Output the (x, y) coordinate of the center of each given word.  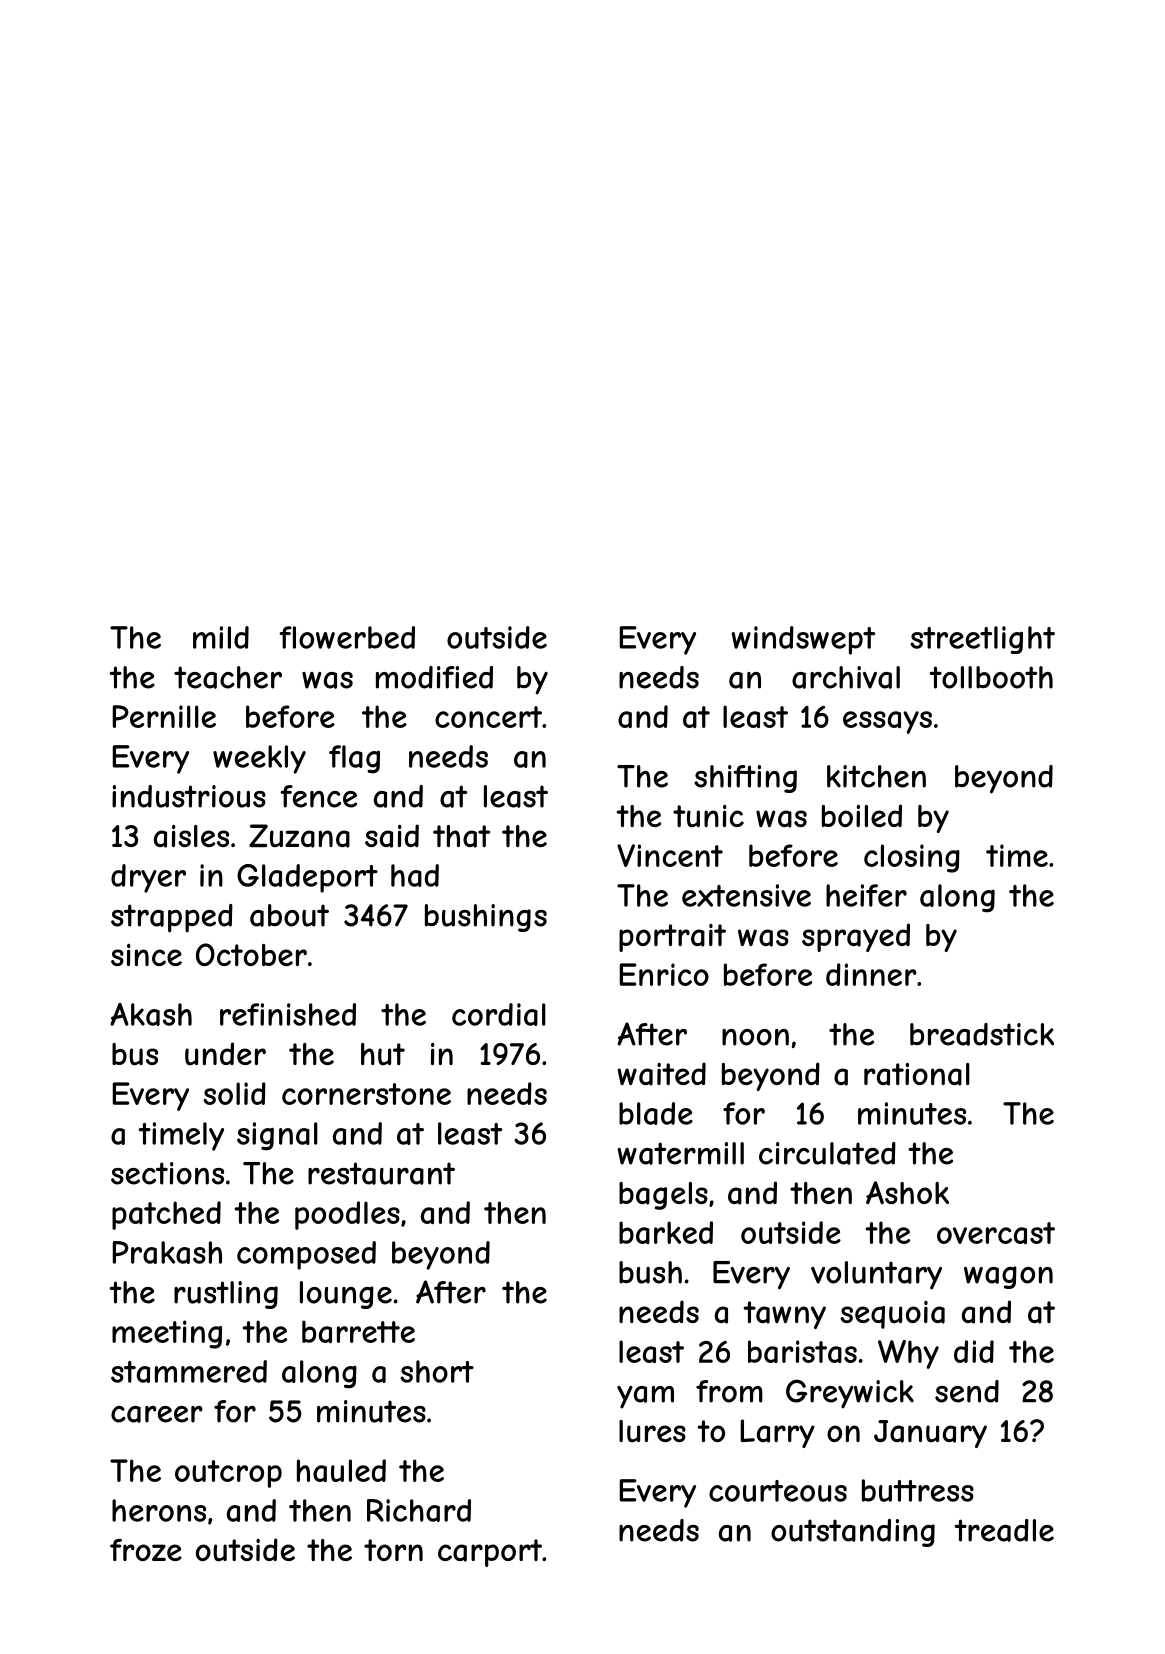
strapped (172, 918)
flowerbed (347, 637)
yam (645, 1397)
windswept (803, 640)
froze (146, 1550)
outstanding (853, 1533)
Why (908, 1354)
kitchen (876, 776)
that (461, 836)
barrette (358, 1331)
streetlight (982, 640)
